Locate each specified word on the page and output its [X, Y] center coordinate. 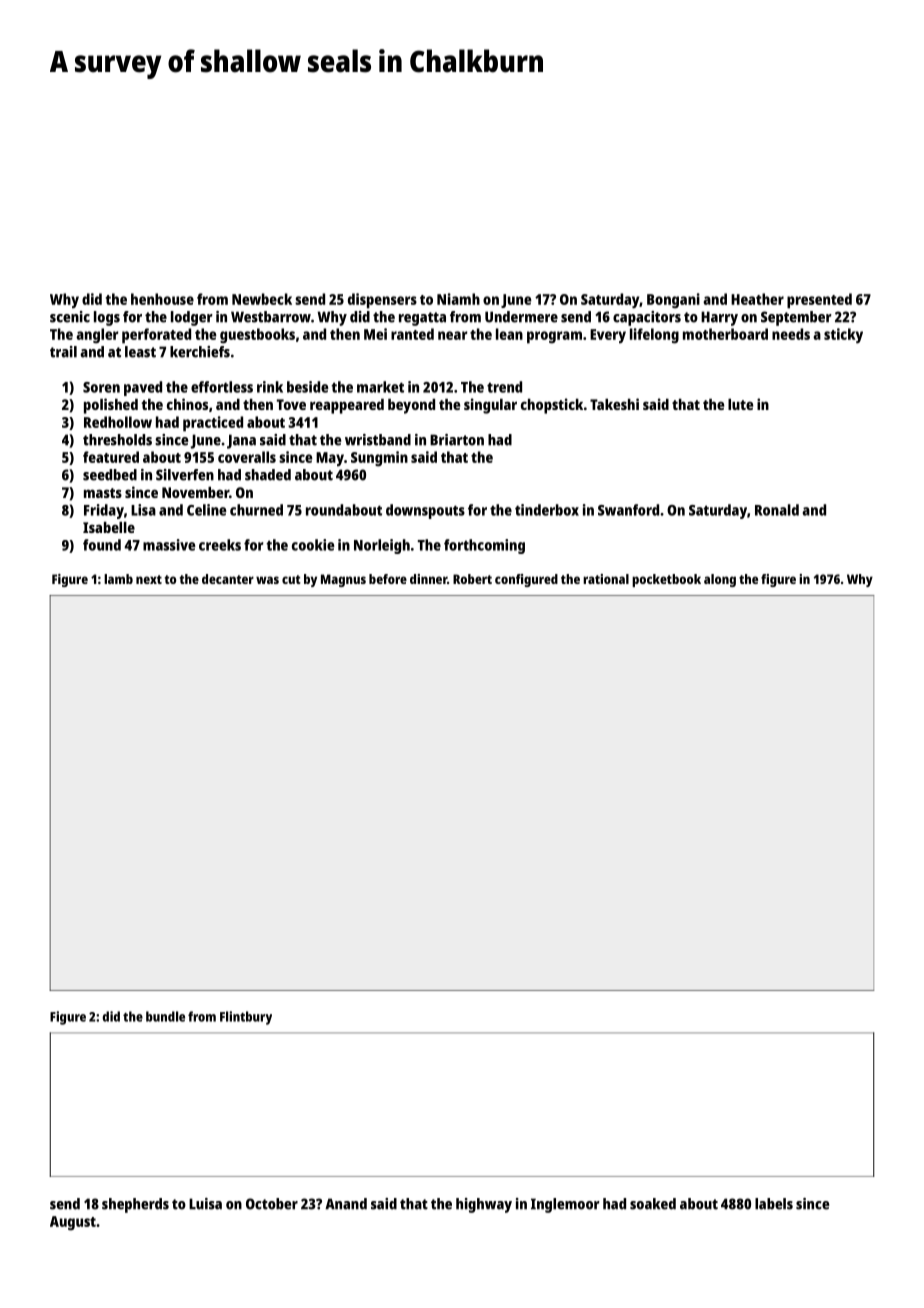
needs [791, 334]
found [102, 545]
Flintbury [246, 1018]
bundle [165, 1016]
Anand [346, 1204]
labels [774, 1204]
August [73, 1223]
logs [107, 318]
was [267, 580]
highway [484, 1205]
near [452, 335]
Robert [472, 579]
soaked [653, 1204]
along [720, 580]
